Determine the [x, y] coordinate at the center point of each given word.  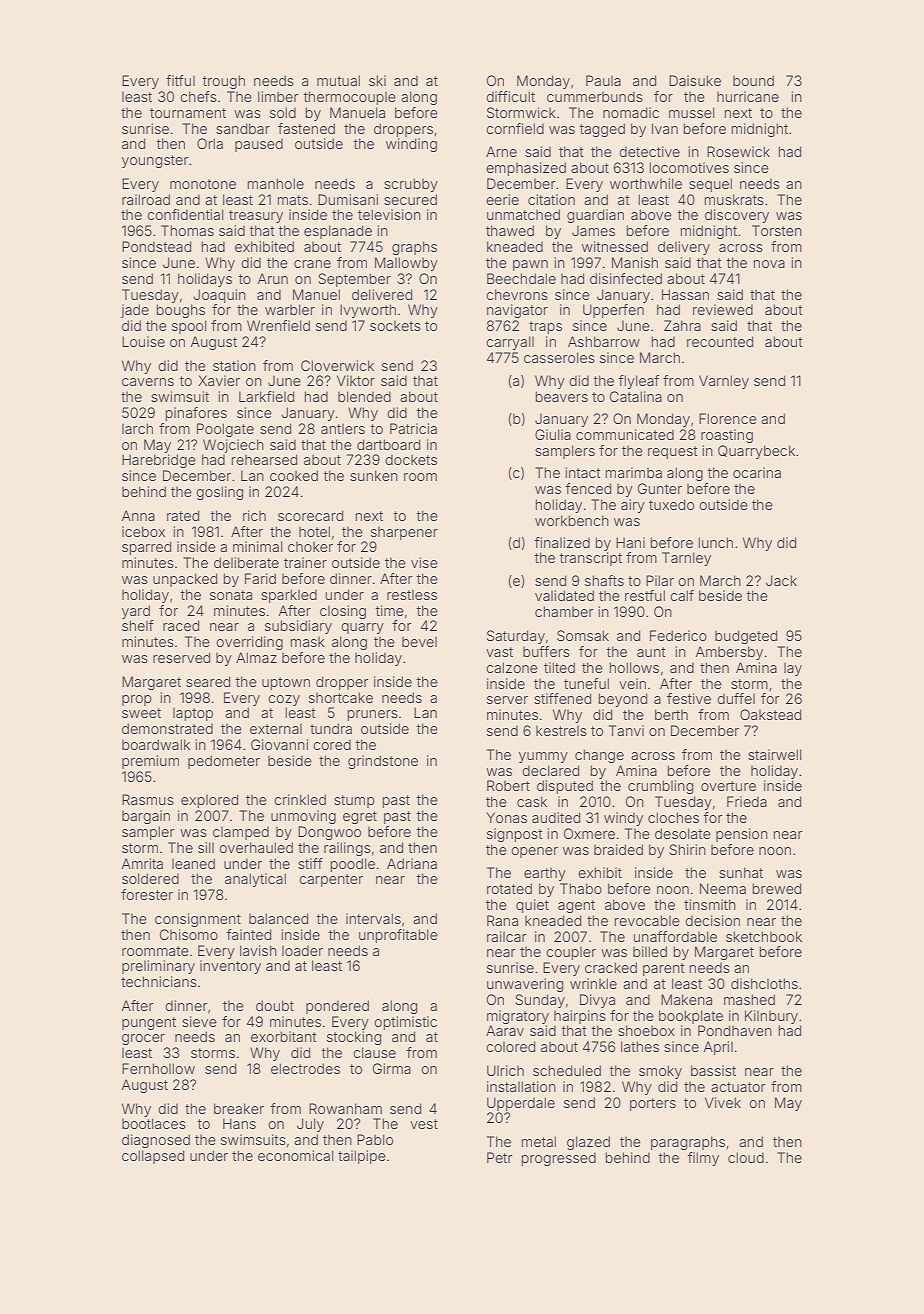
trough [224, 82]
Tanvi [626, 730]
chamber [564, 611]
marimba [634, 472]
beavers [562, 396]
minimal [258, 546]
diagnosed [156, 1141]
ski [377, 80]
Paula [603, 80]
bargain [146, 817]
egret [360, 817]
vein [632, 683]
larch [137, 428]
